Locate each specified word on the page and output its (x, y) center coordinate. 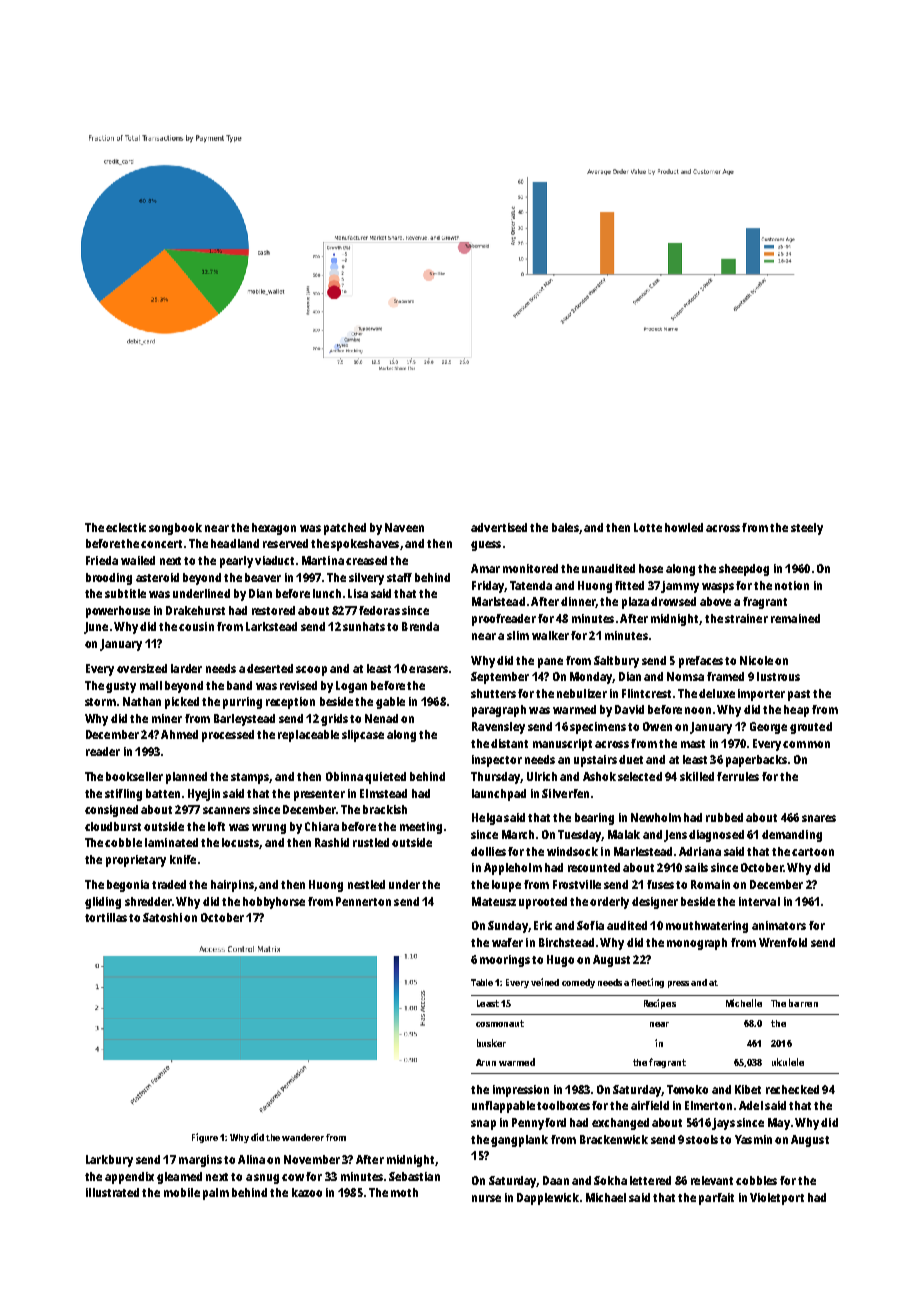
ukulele (788, 1062)
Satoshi (162, 917)
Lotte (648, 527)
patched (345, 529)
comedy (578, 983)
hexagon (274, 529)
